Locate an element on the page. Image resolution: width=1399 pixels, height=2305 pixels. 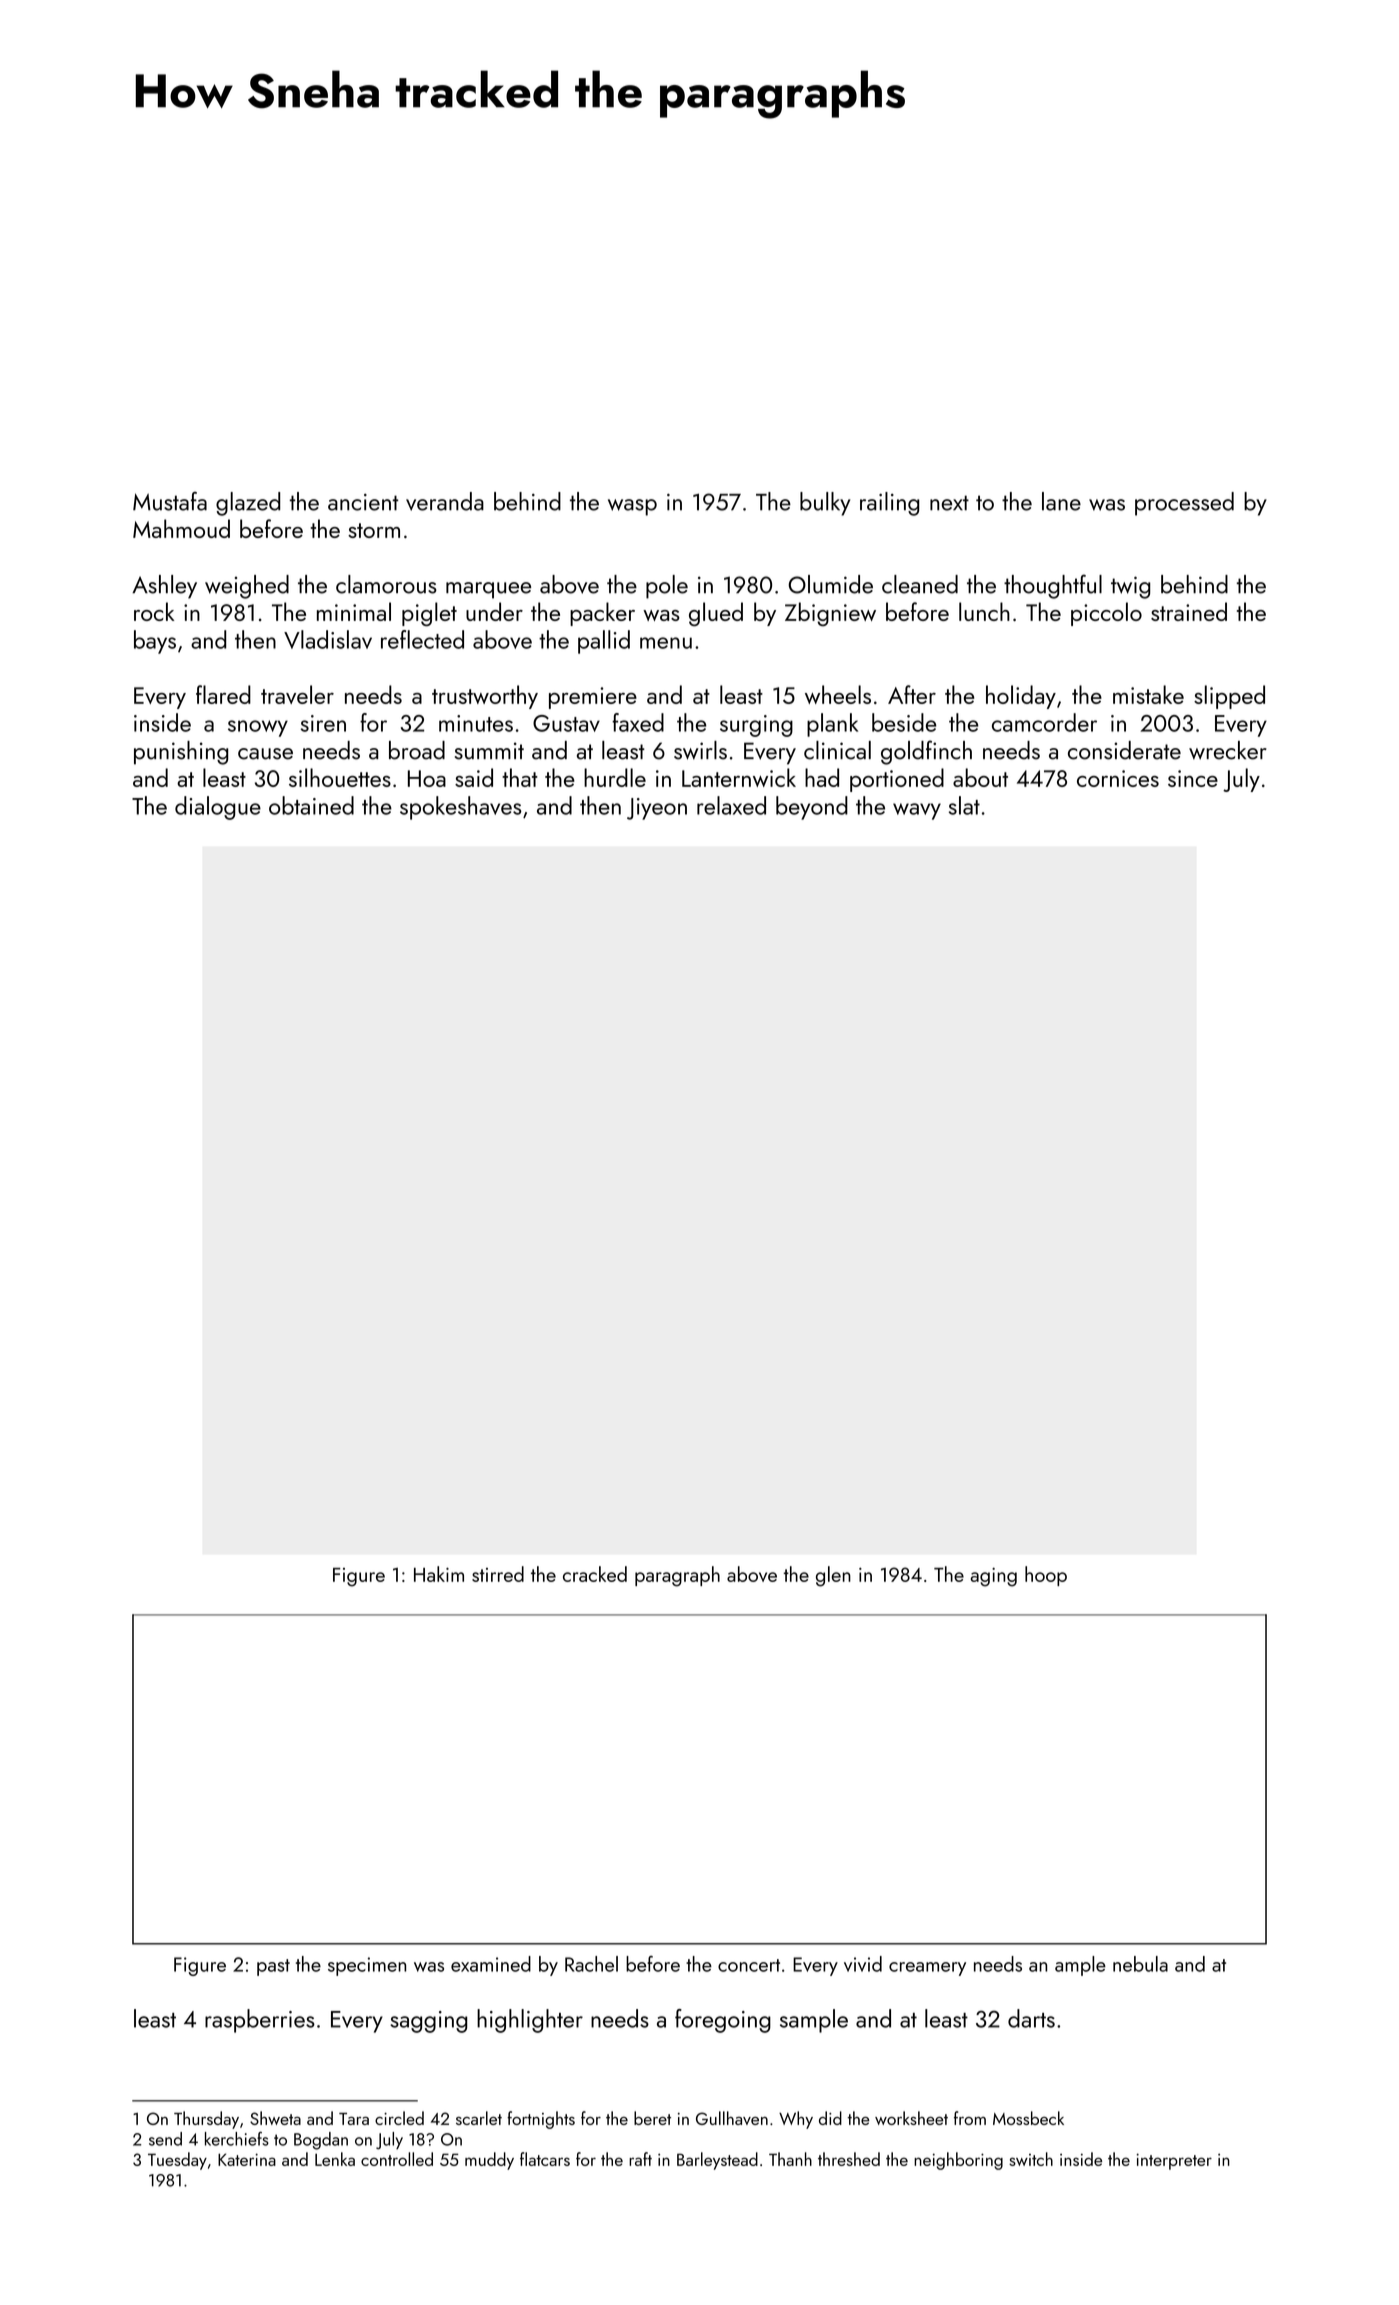
spokeshaves is located at coordinates (460, 808).
